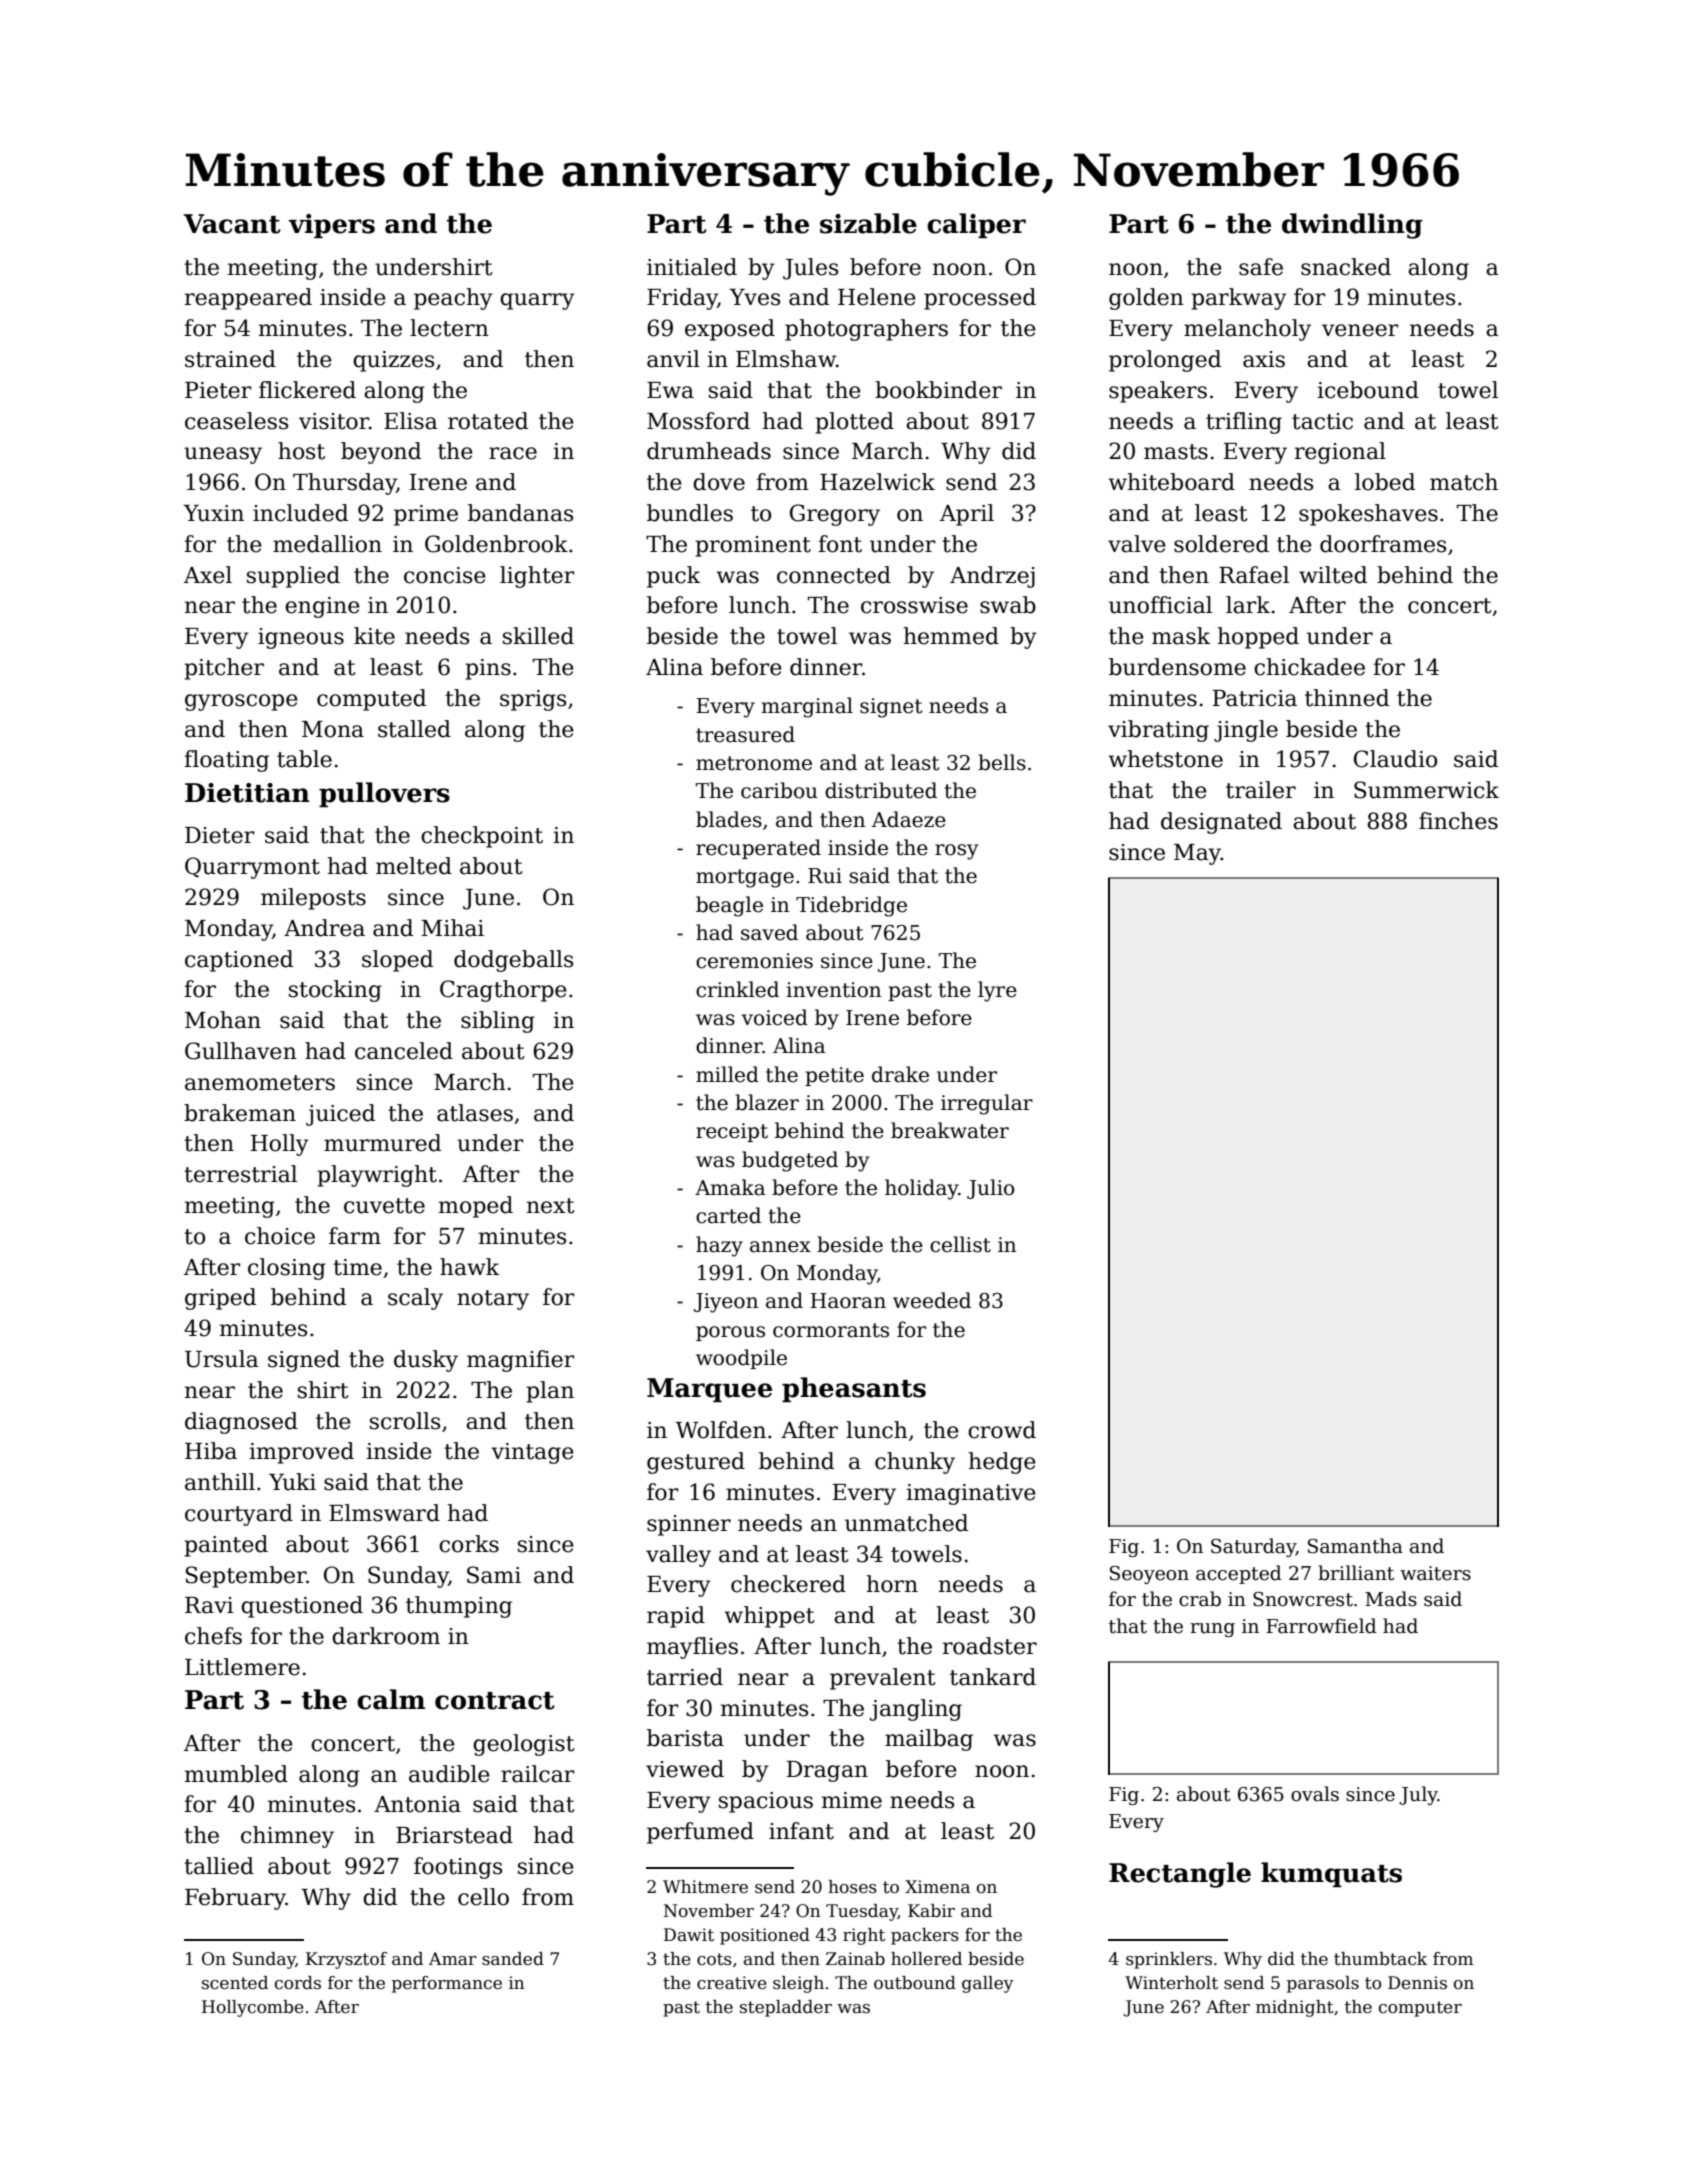 The image size is (1683, 2178). Describe the element at coordinates (1261, 790) in the screenshot. I see `trailer` at that location.
